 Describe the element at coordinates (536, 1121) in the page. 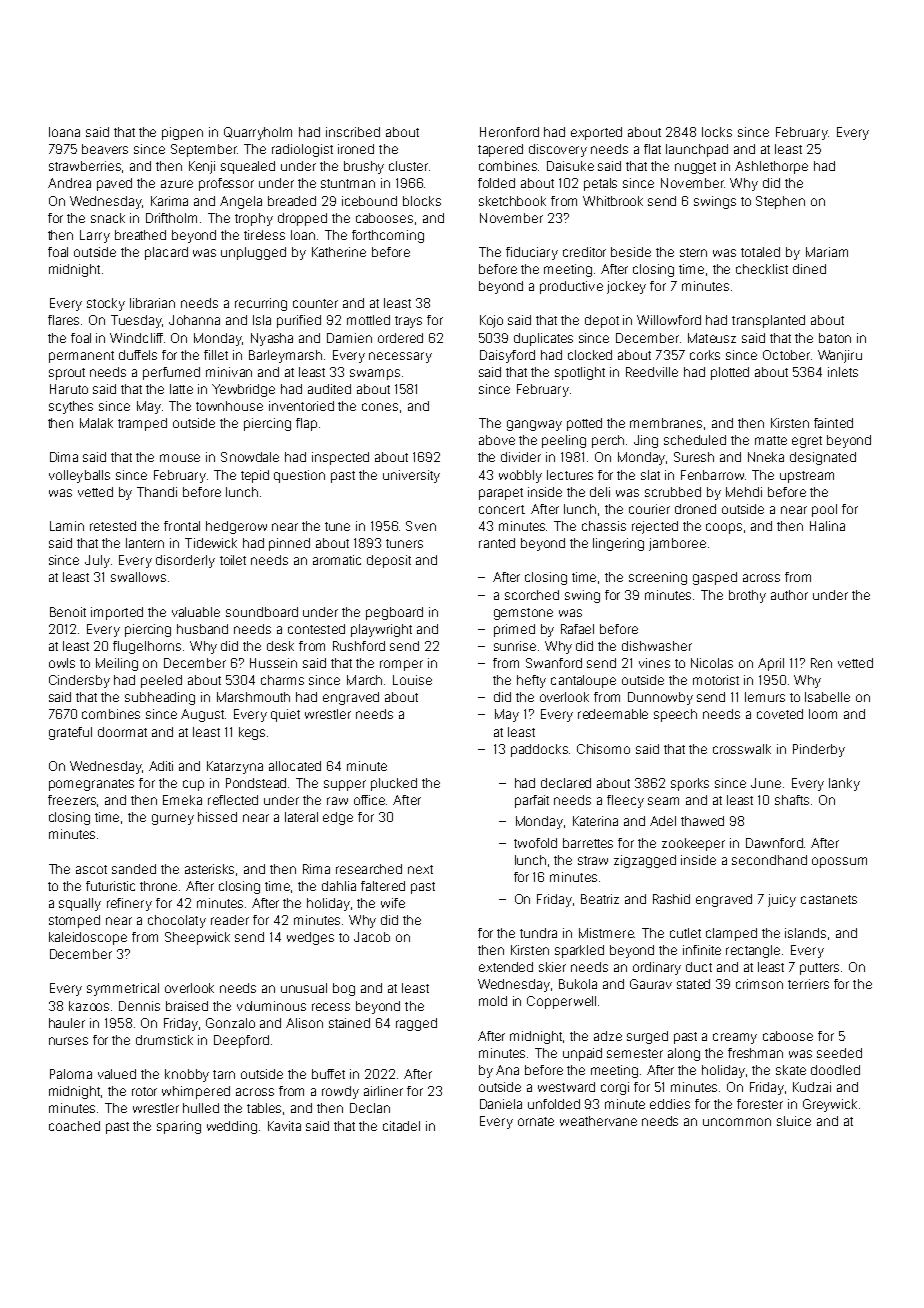

I see `ornate` at that location.
